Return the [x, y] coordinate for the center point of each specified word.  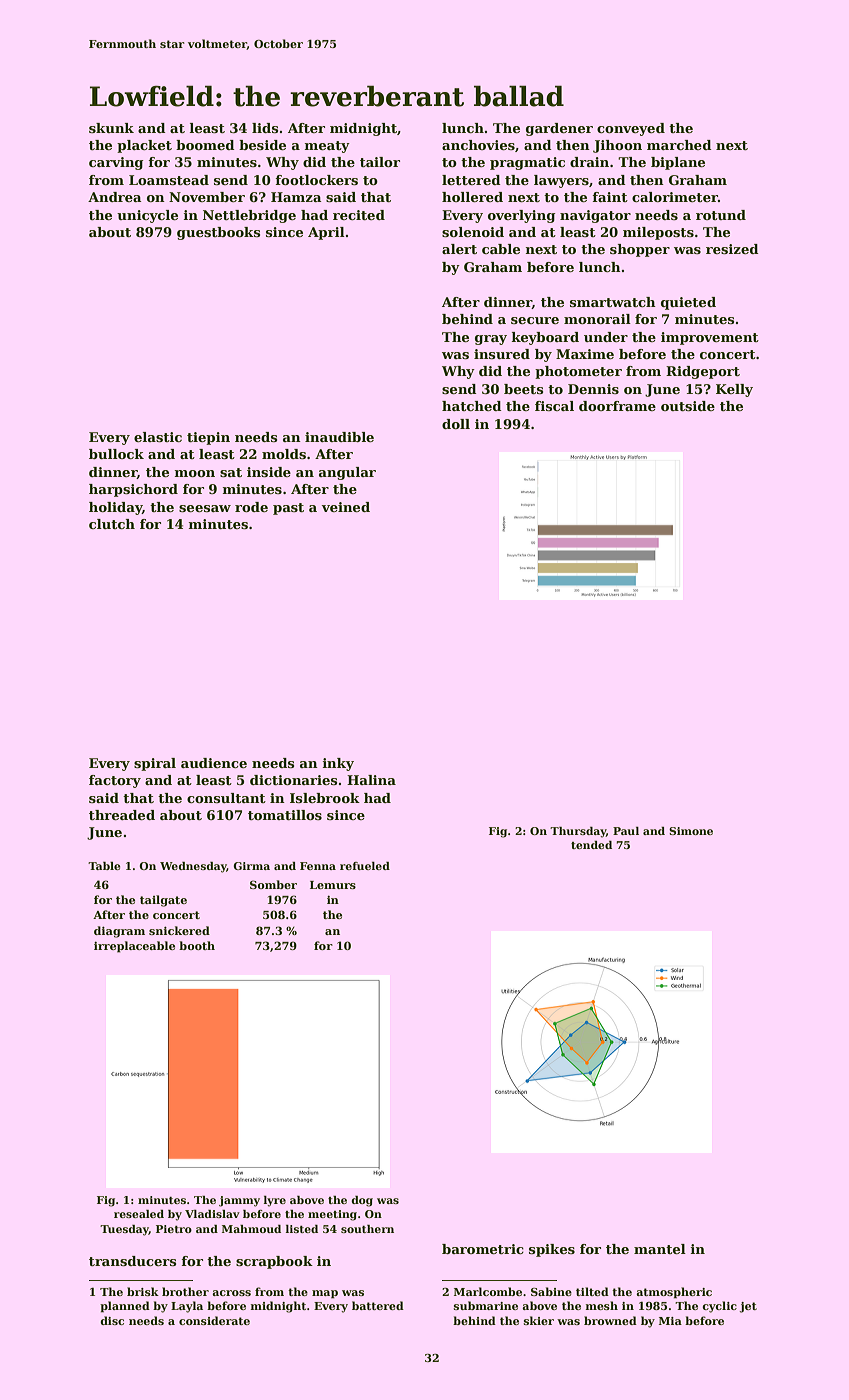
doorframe [617, 406]
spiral [155, 764]
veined [345, 507]
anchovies [478, 145]
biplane [678, 163]
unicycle [147, 216]
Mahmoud [251, 1229]
